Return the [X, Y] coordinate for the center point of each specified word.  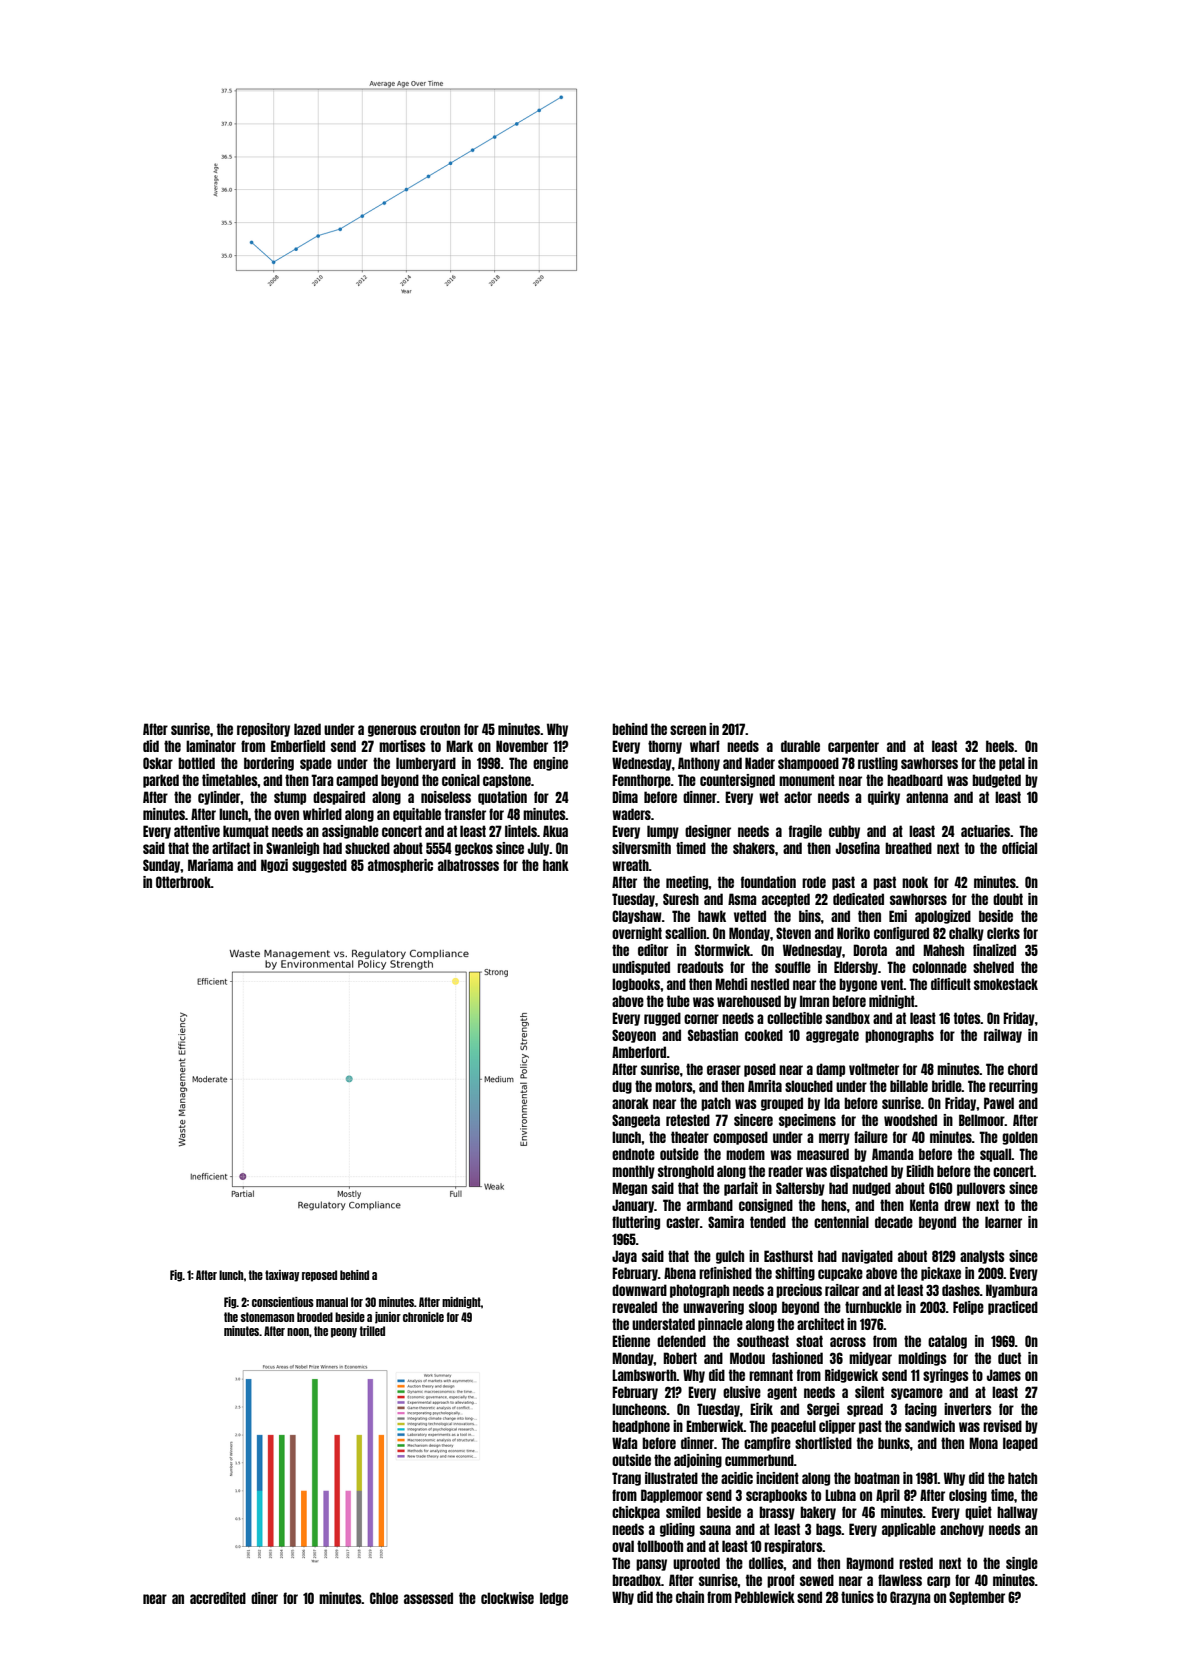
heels [1000, 746]
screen [688, 730]
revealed [634, 1307]
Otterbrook [183, 882]
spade [316, 764]
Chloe [384, 1598]
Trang [626, 1479]
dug [622, 1087]
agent [782, 1393]
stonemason [267, 1317]
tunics [857, 1597]
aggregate [832, 1036]
